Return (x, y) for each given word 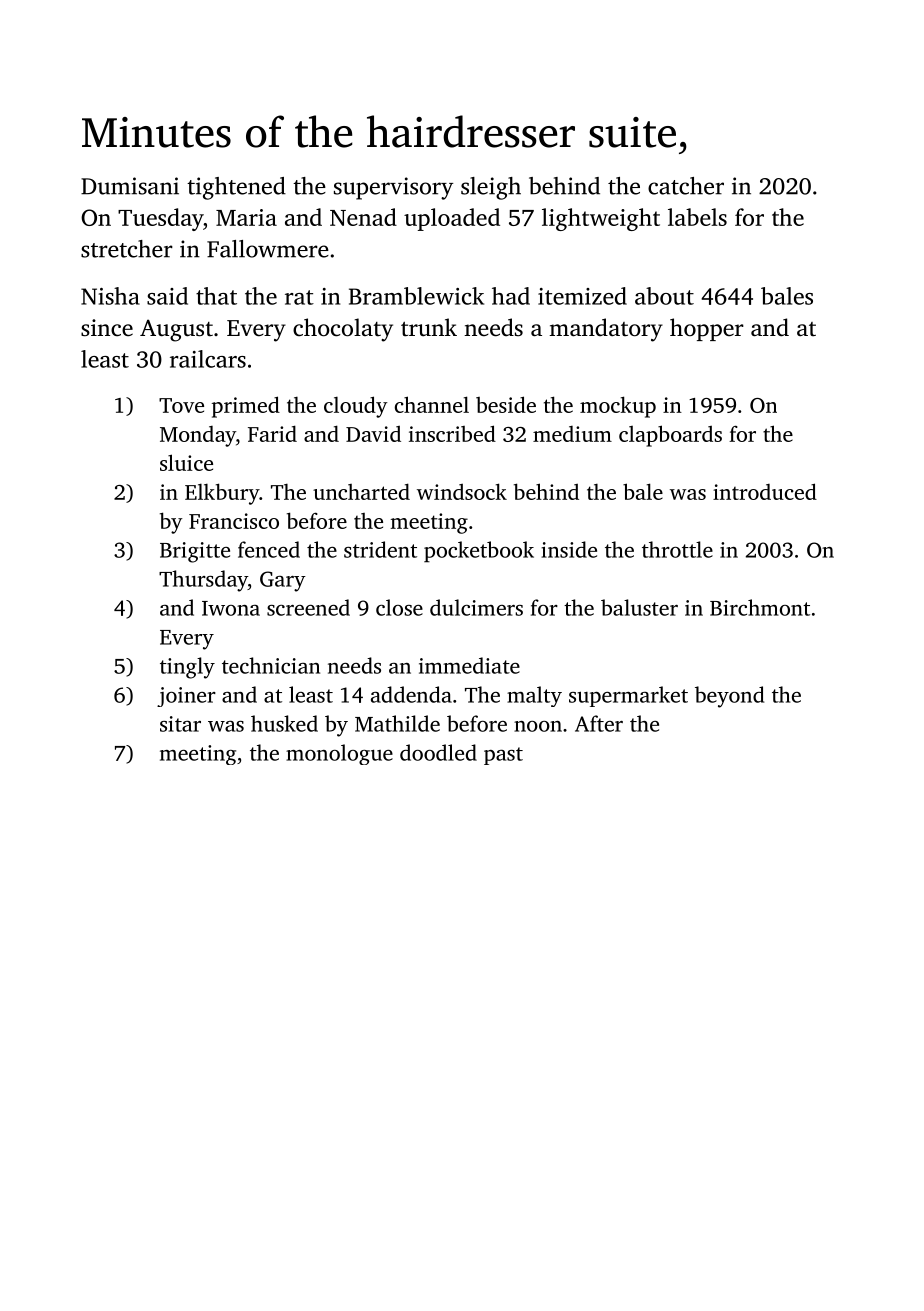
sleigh (491, 188)
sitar (180, 724)
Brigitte (195, 552)
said (167, 296)
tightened (236, 188)
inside (569, 549)
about (664, 296)
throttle (677, 549)
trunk (429, 327)
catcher (686, 186)
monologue (339, 754)
